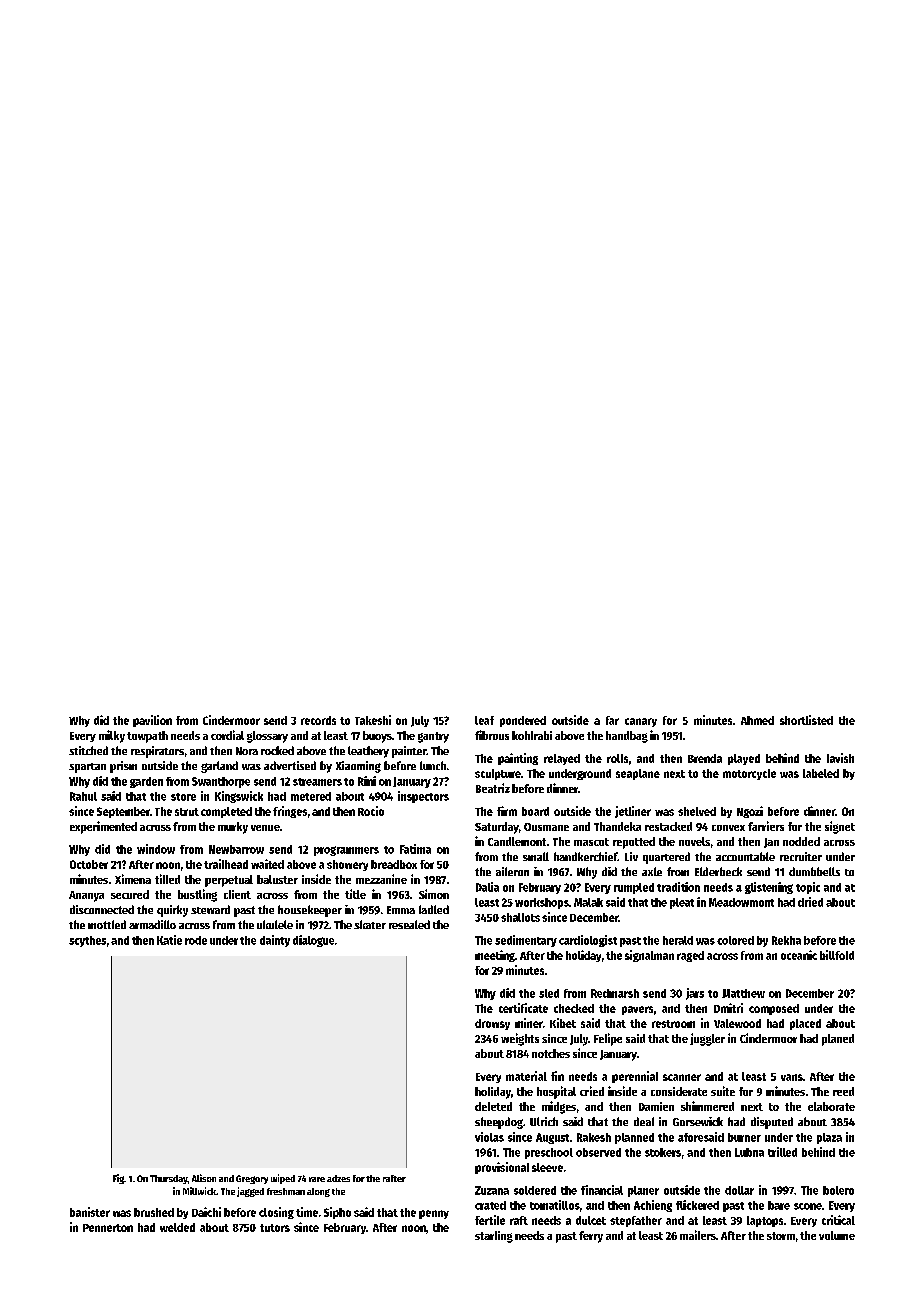  Describe the element at coordinates (118, 1179) in the screenshot. I see `Fig` at that location.
